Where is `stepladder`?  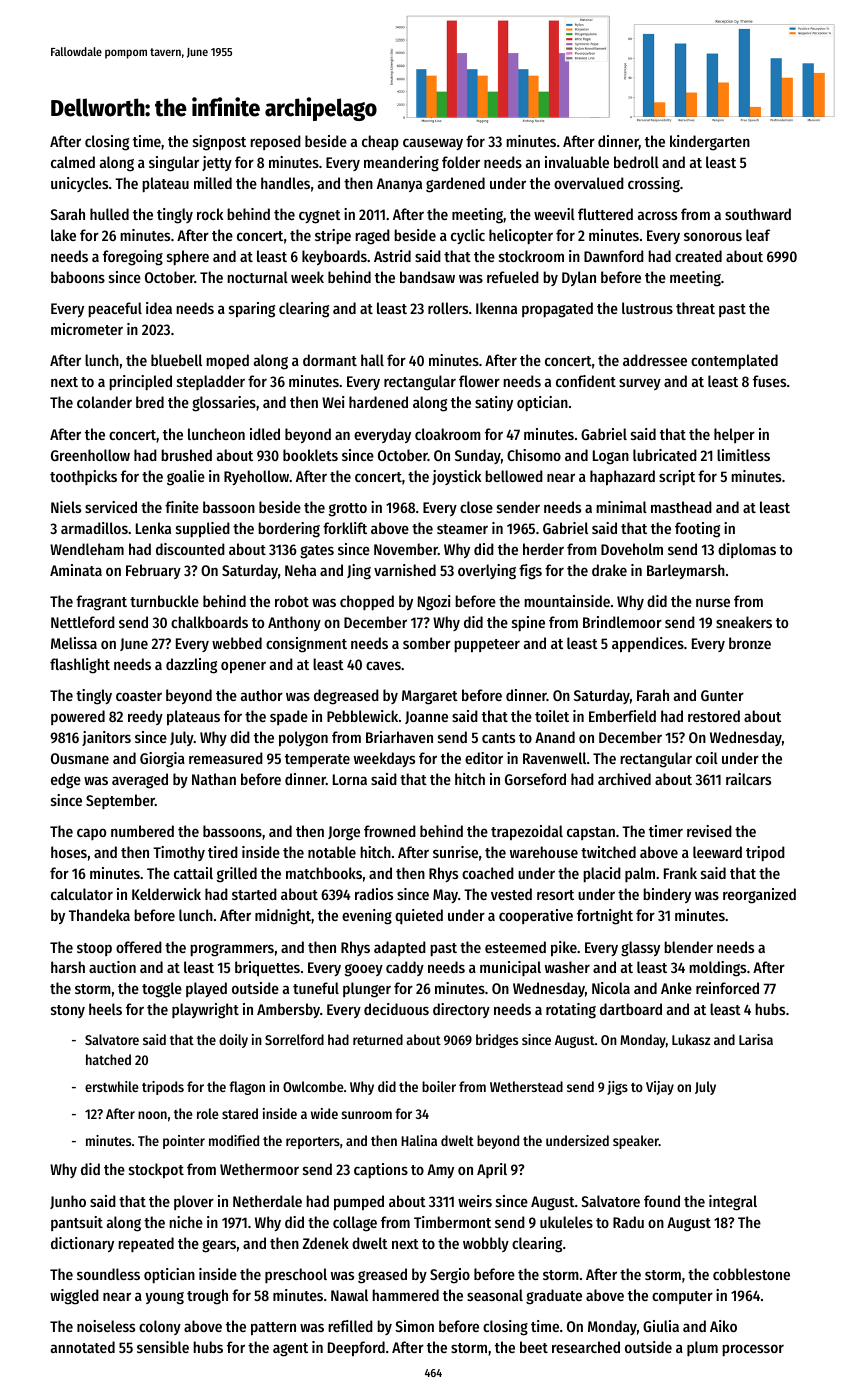 stepladder is located at coordinates (211, 382).
